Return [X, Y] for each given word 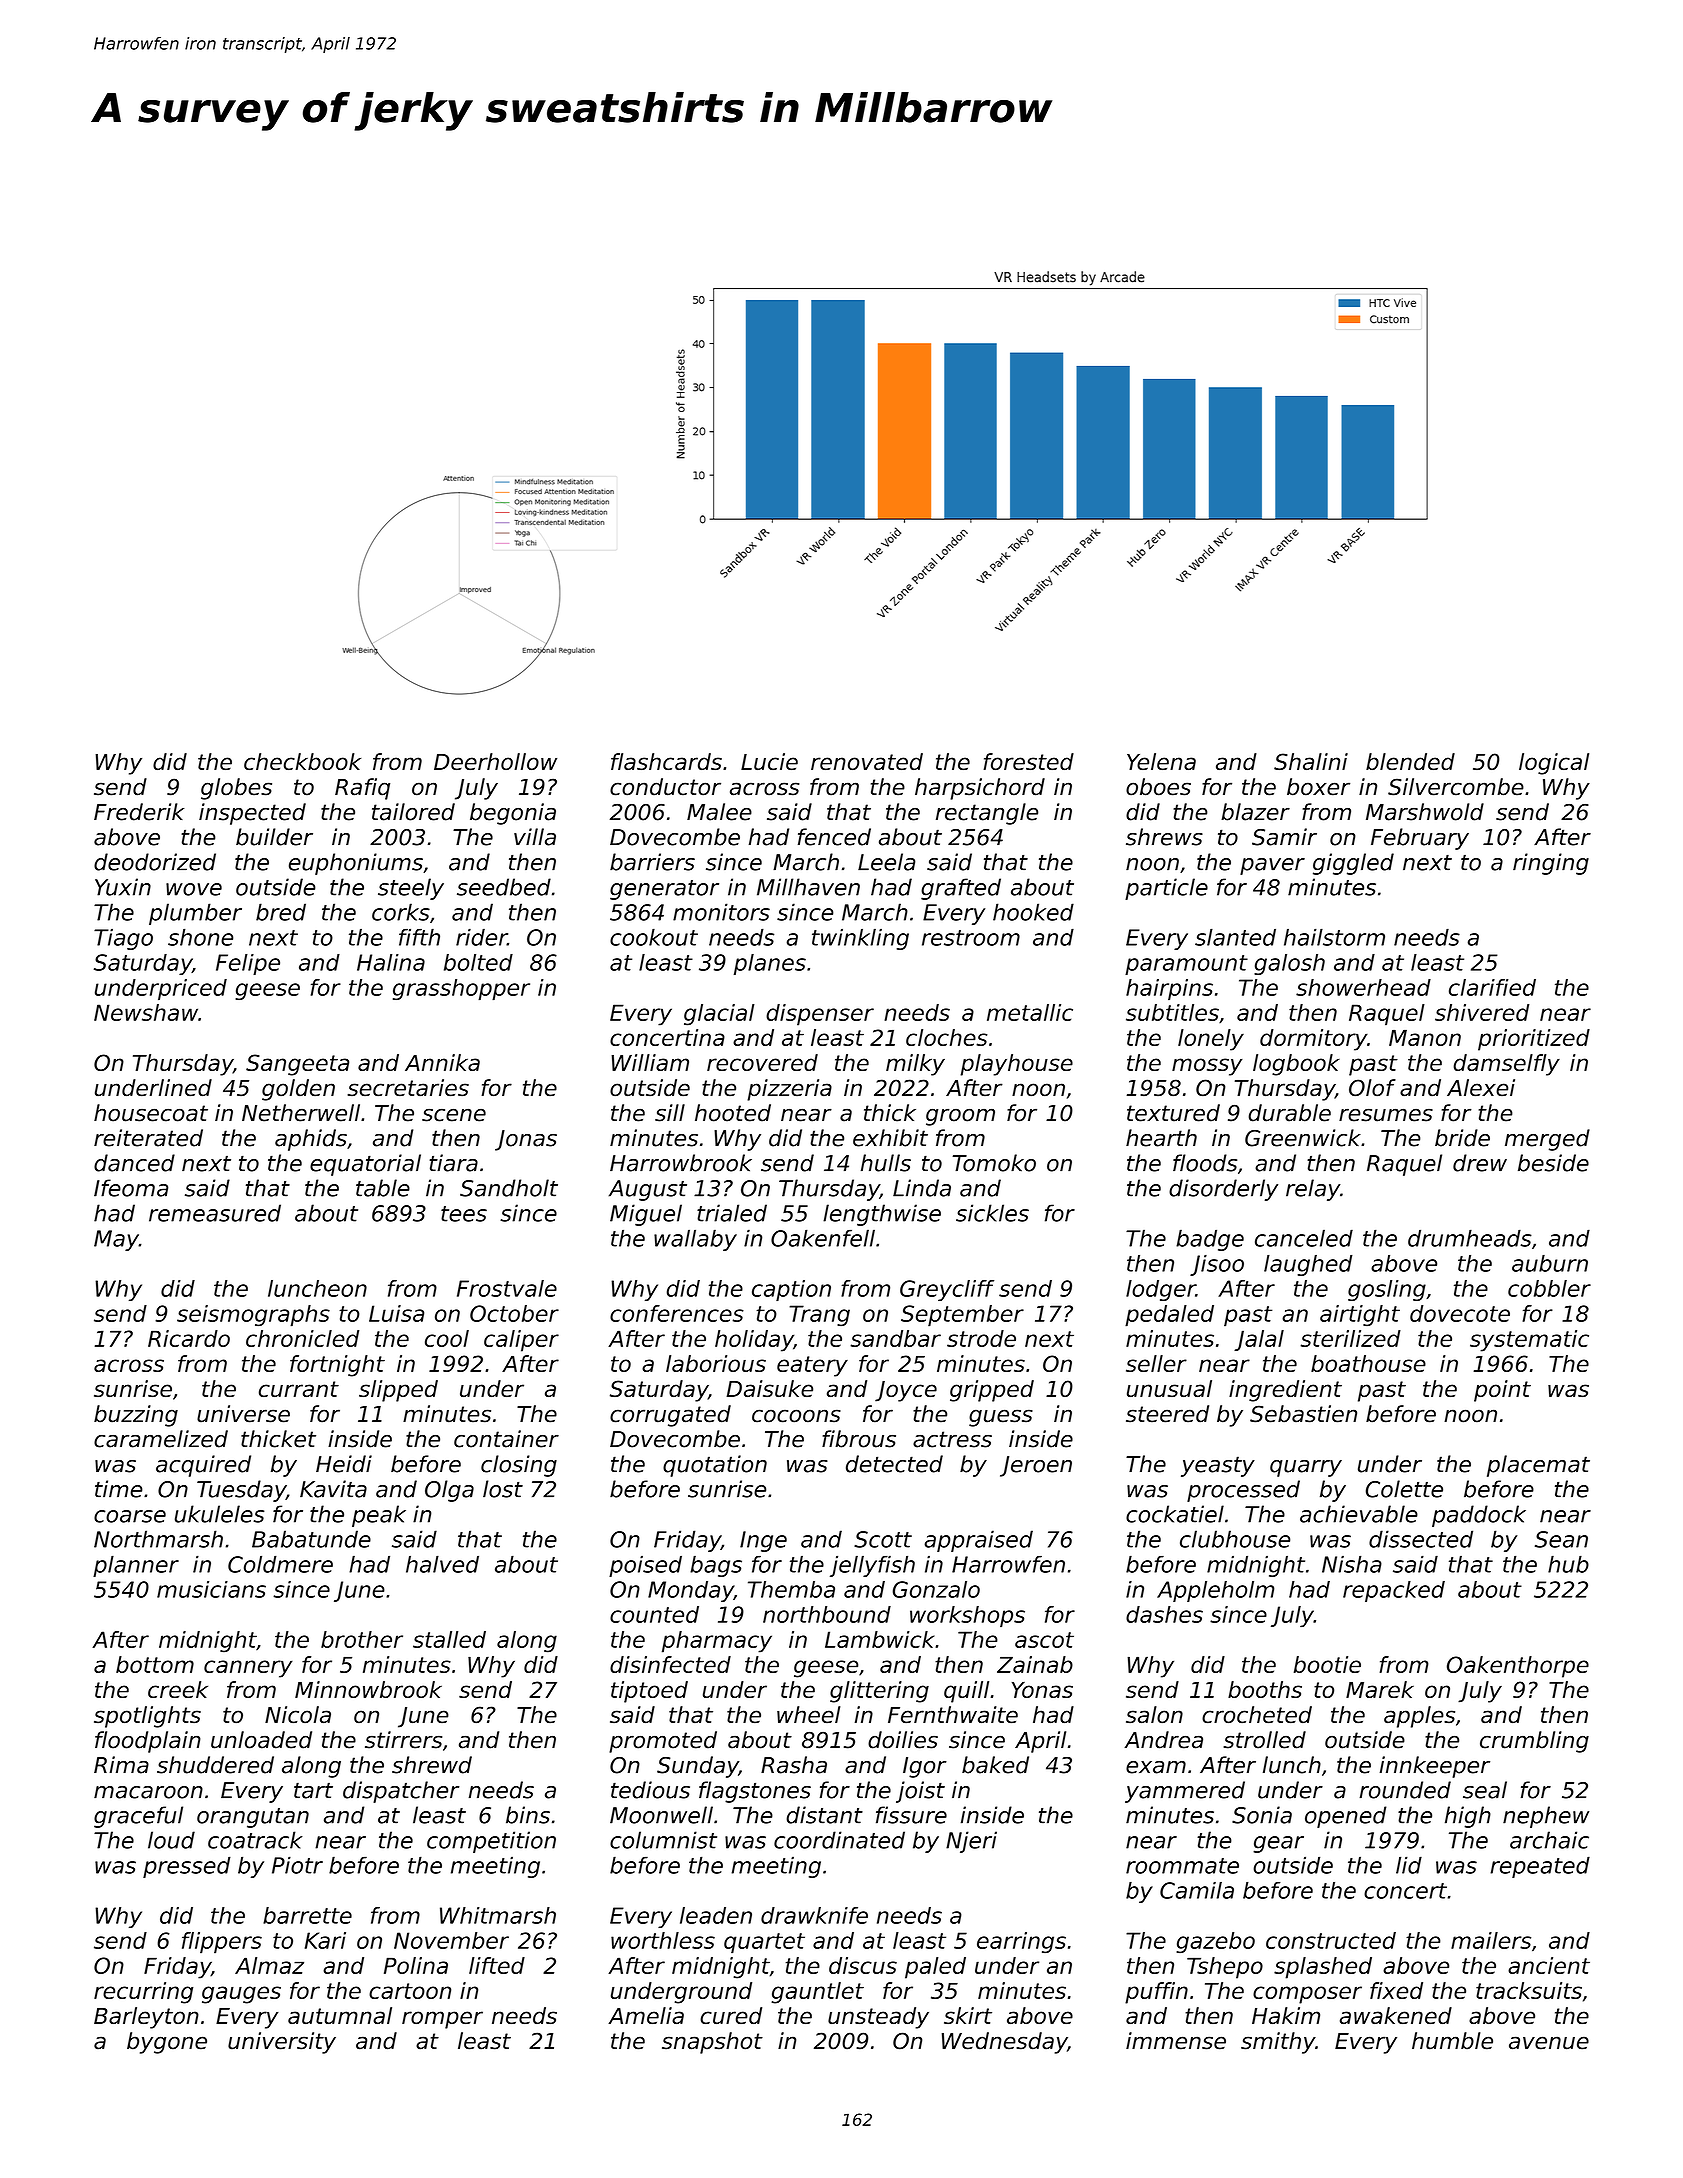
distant [824, 1815]
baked [995, 1765]
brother [362, 1639]
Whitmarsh [498, 1915]
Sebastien [1303, 1414]
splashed [1323, 1968]
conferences [677, 1313]
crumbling [1534, 1742]
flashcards [666, 761]
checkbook [302, 761]
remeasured [215, 1213]
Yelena [1161, 761]
